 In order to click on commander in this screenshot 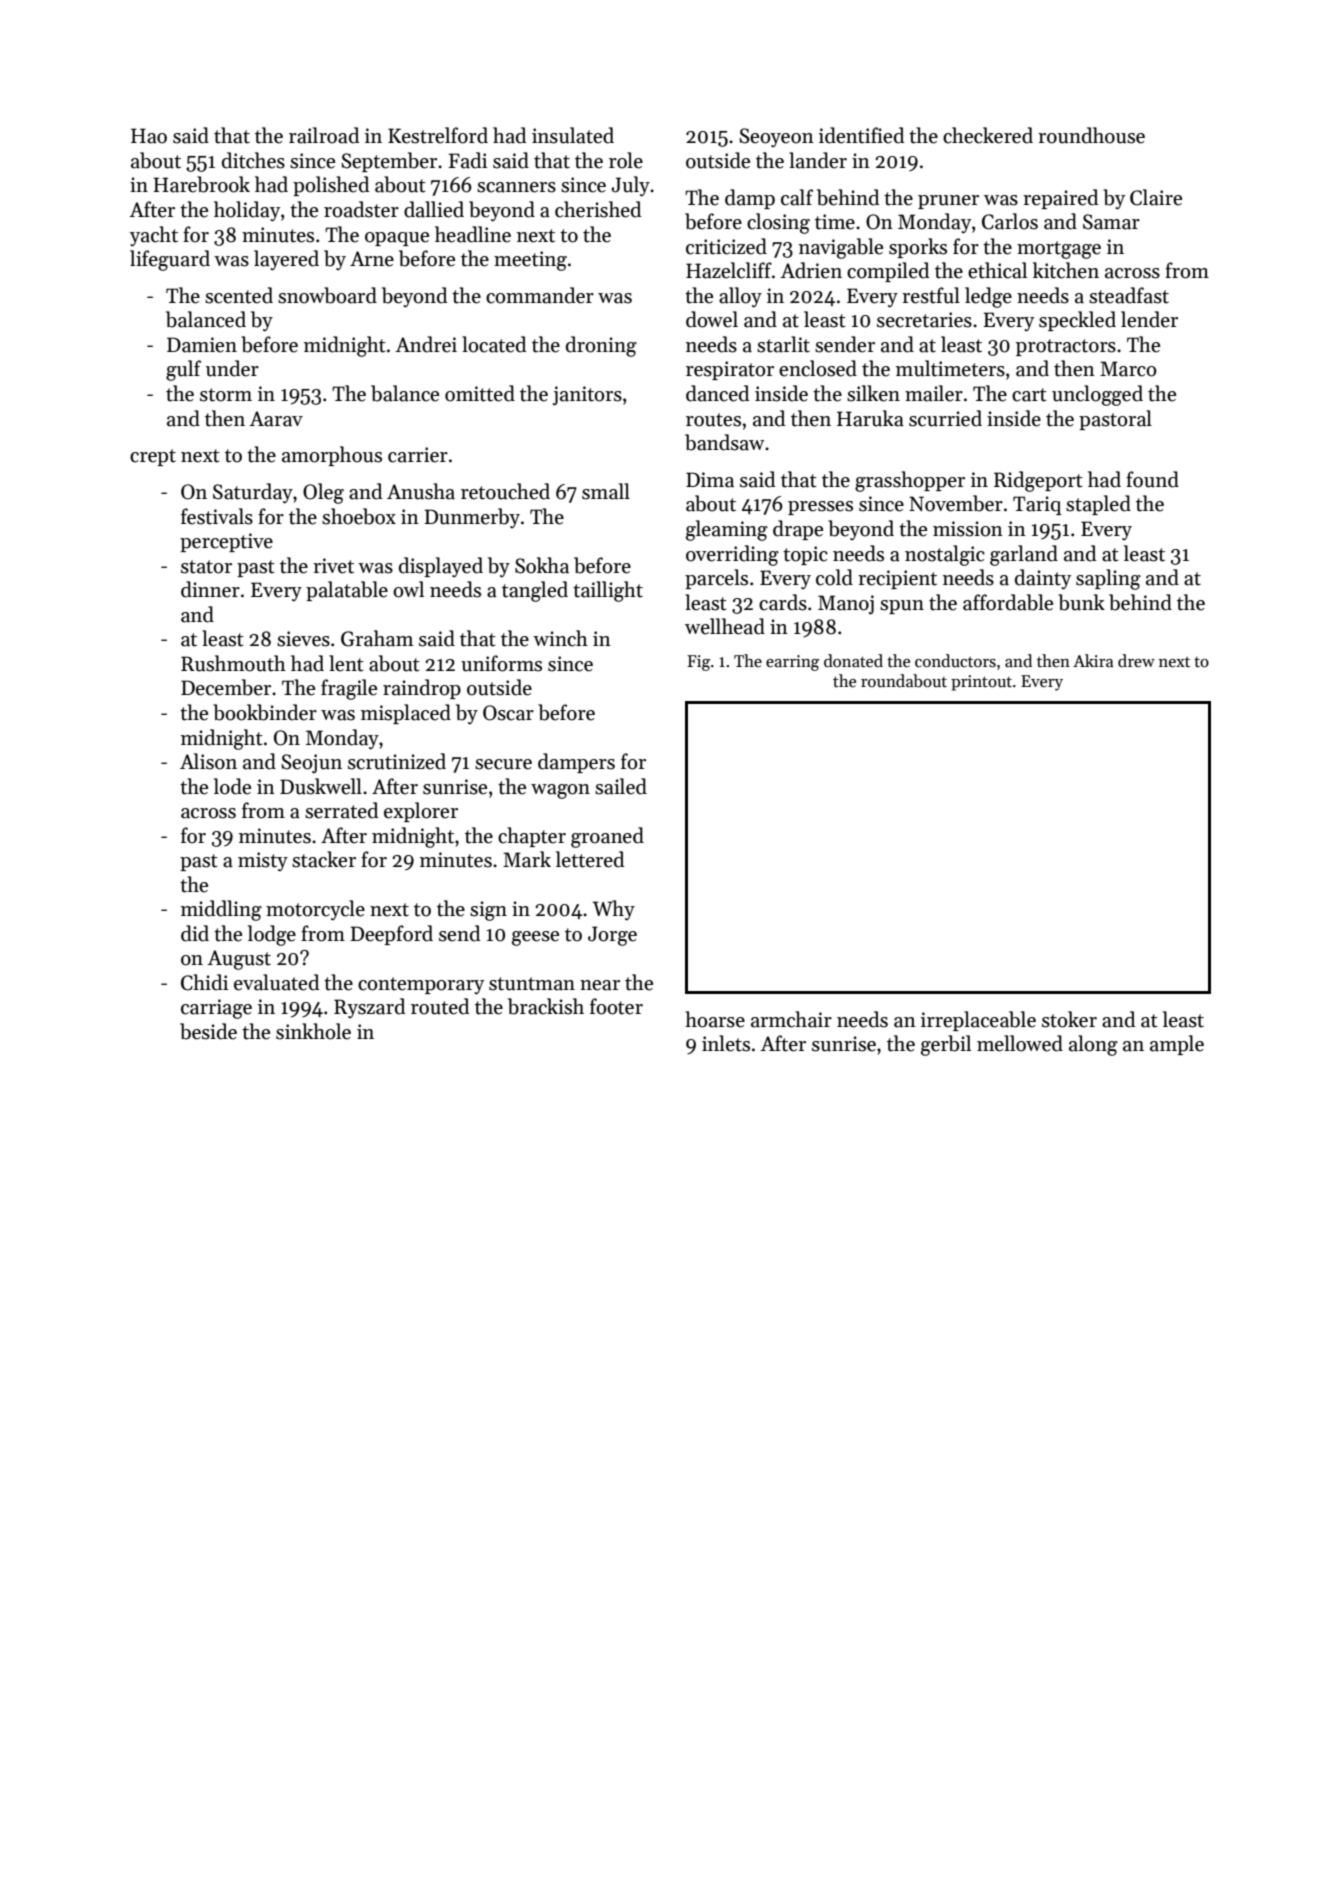, I will do `click(540, 295)`.
